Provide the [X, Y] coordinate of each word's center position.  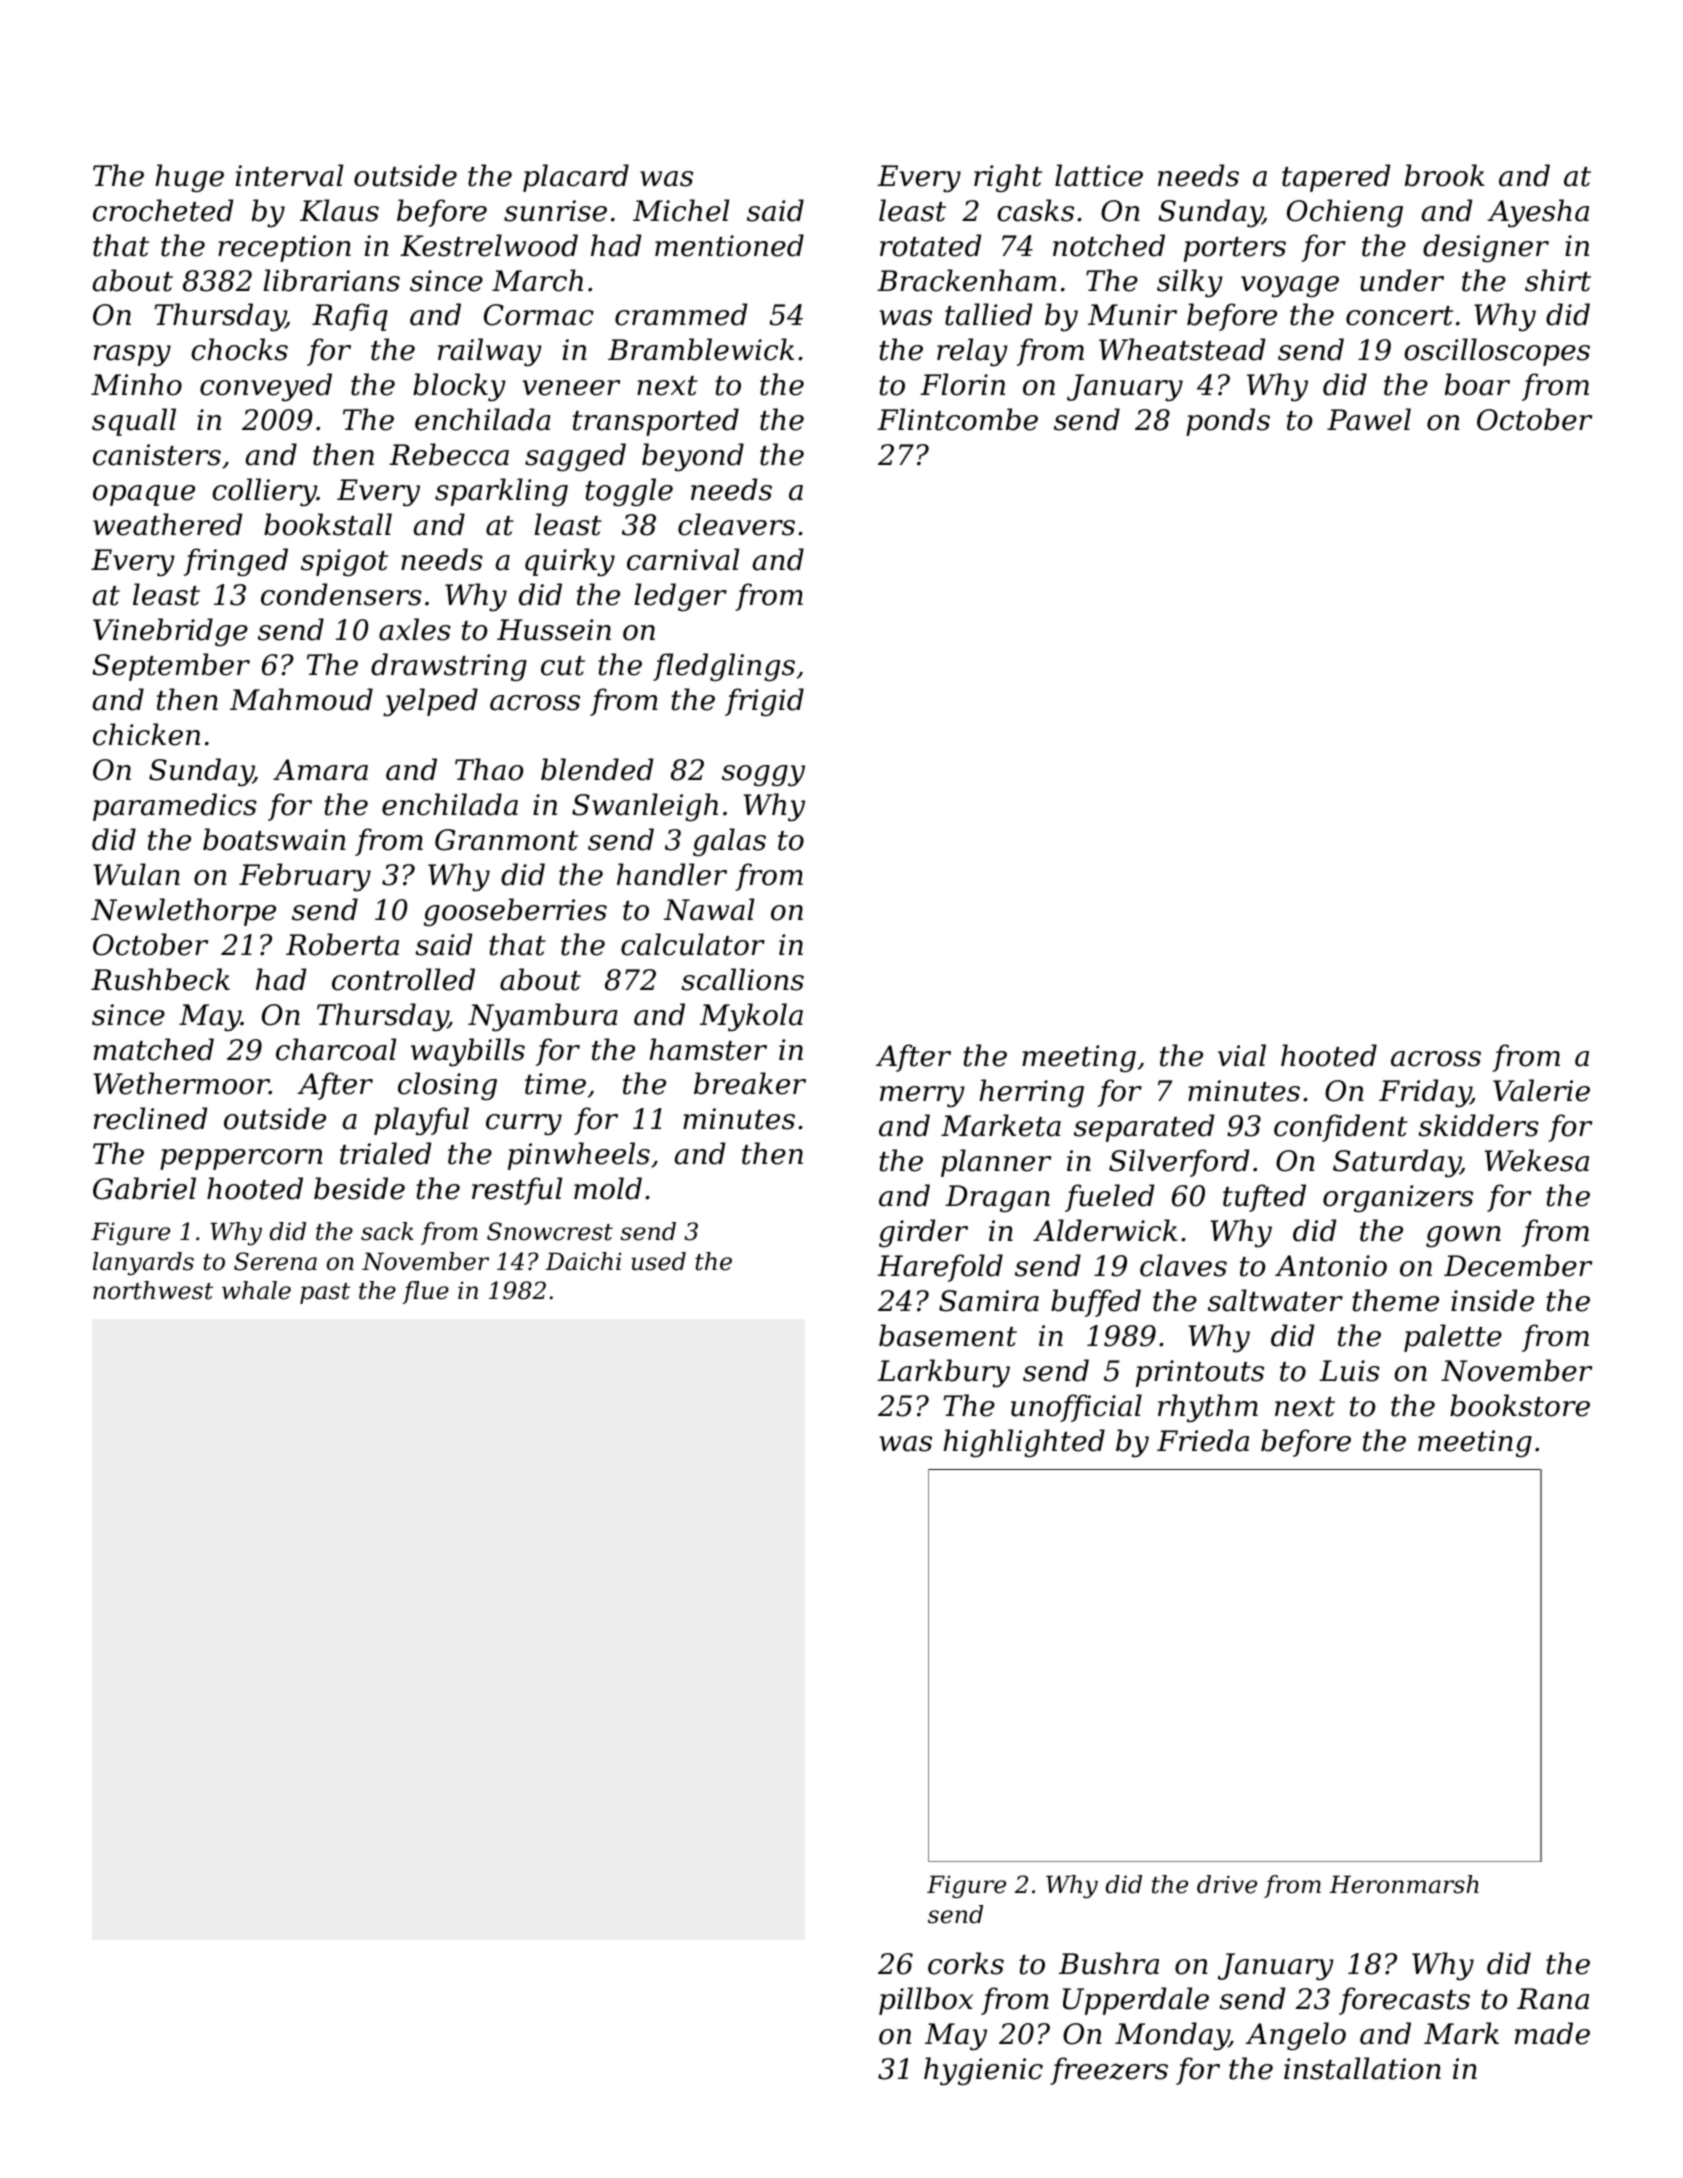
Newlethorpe [183, 912]
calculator [693, 944]
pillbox [926, 2001]
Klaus [339, 210]
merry [922, 1096]
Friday [1425, 1093]
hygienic [983, 2071]
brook [1445, 175]
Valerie [1541, 1090]
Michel [681, 210]
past [325, 1293]
